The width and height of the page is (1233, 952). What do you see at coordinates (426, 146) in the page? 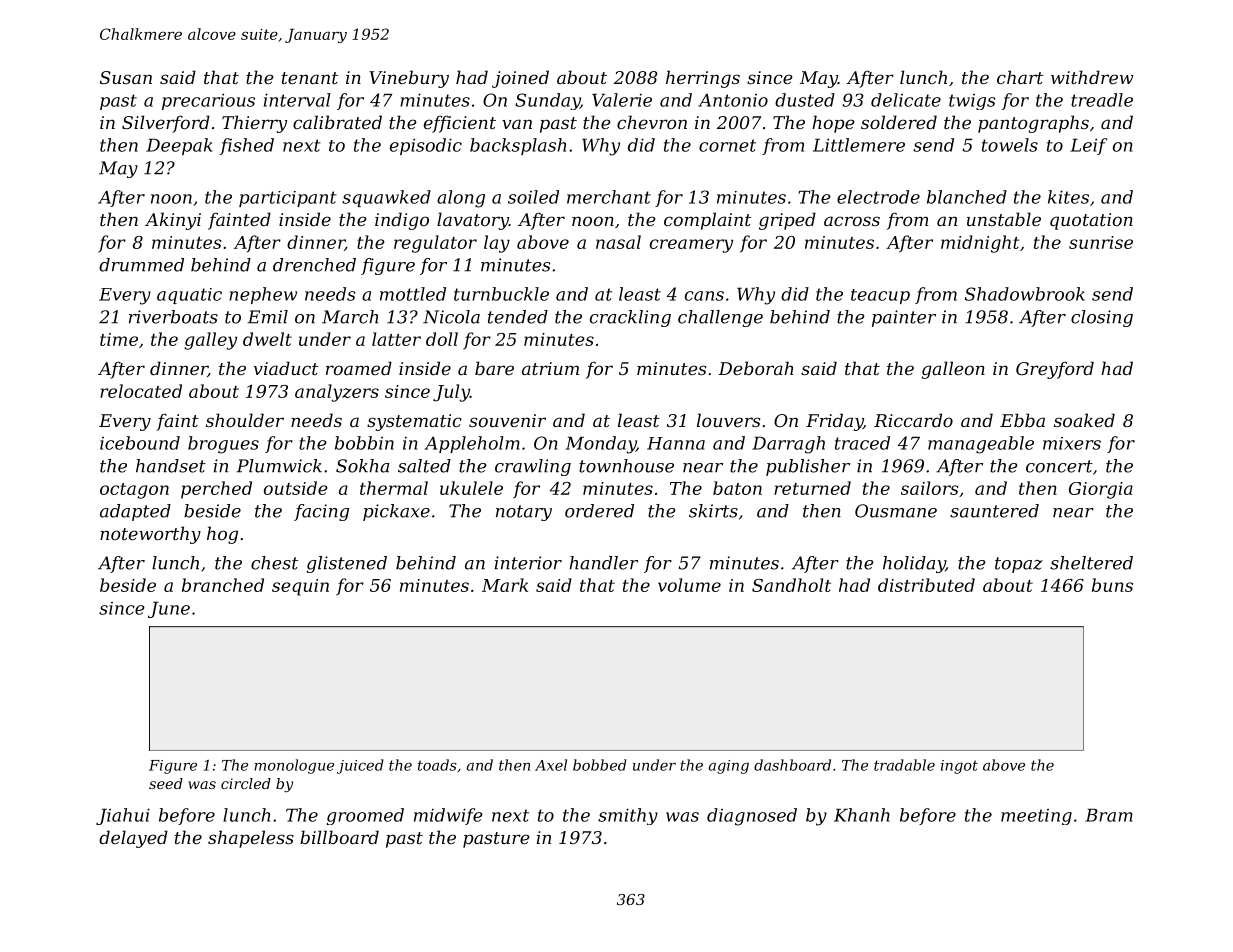
I see `episodic` at bounding box center [426, 146].
